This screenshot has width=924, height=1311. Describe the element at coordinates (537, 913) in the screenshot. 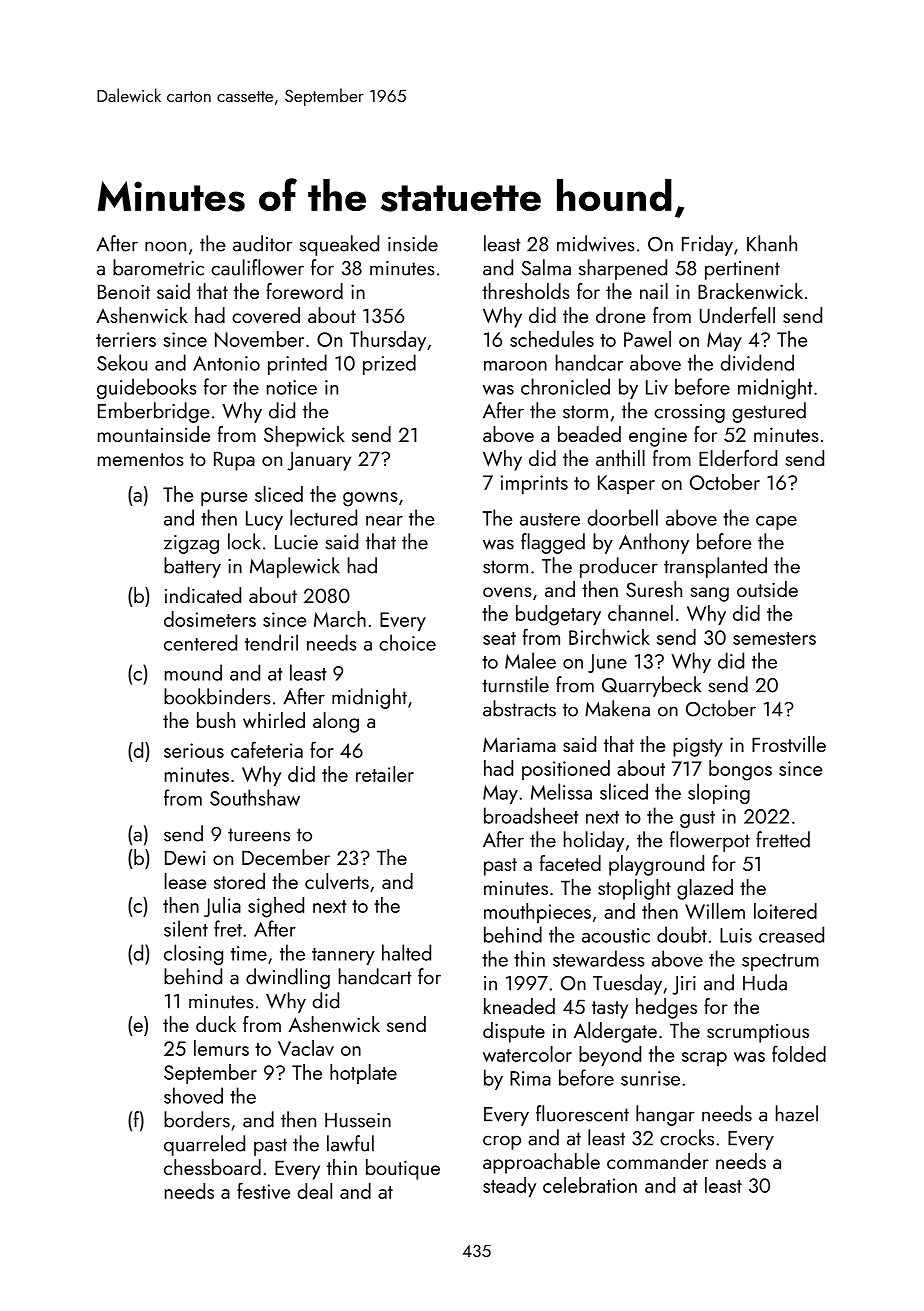

I see `mouthpieces` at that location.
